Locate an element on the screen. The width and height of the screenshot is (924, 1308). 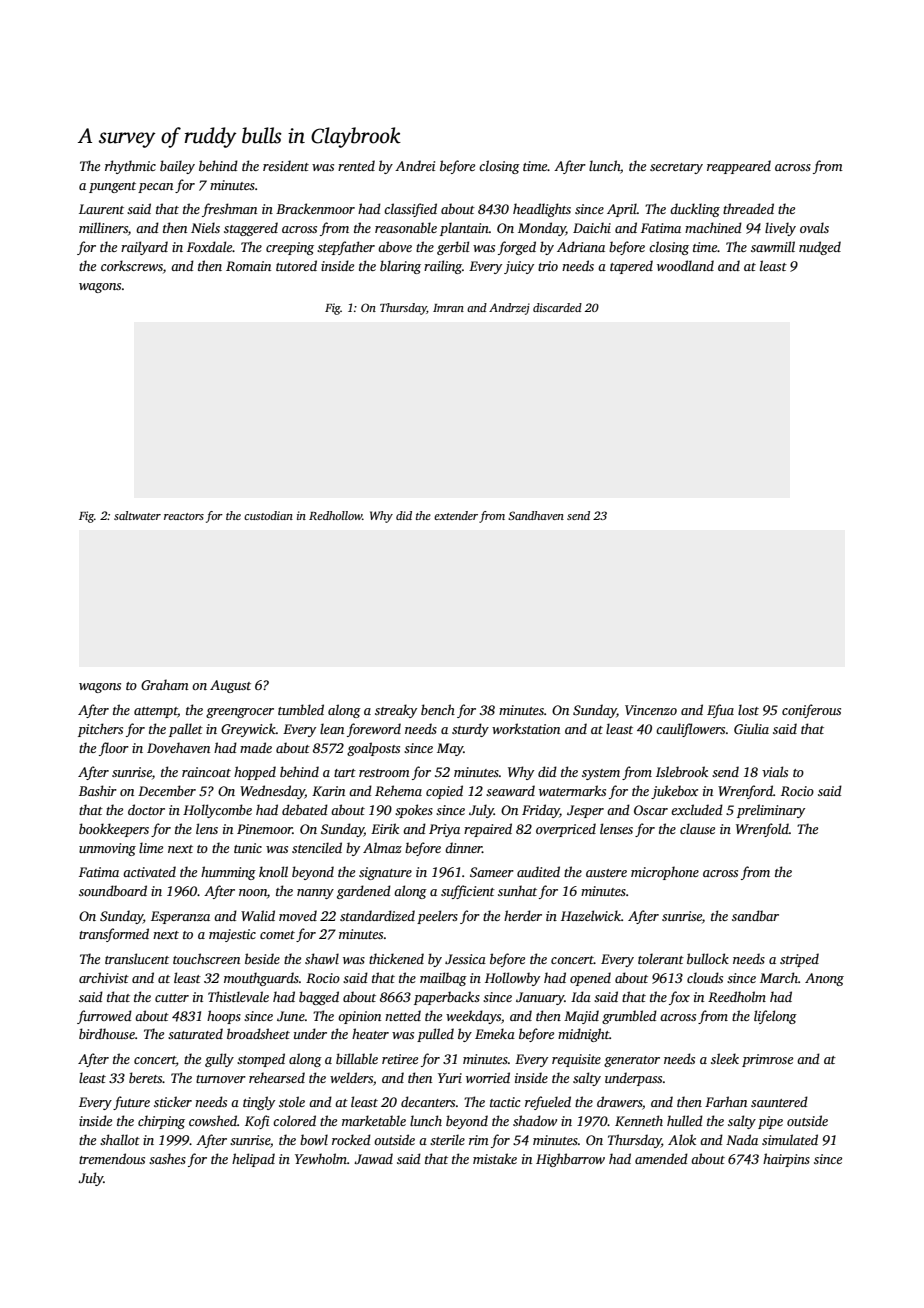
reactors is located at coordinates (184, 516).
